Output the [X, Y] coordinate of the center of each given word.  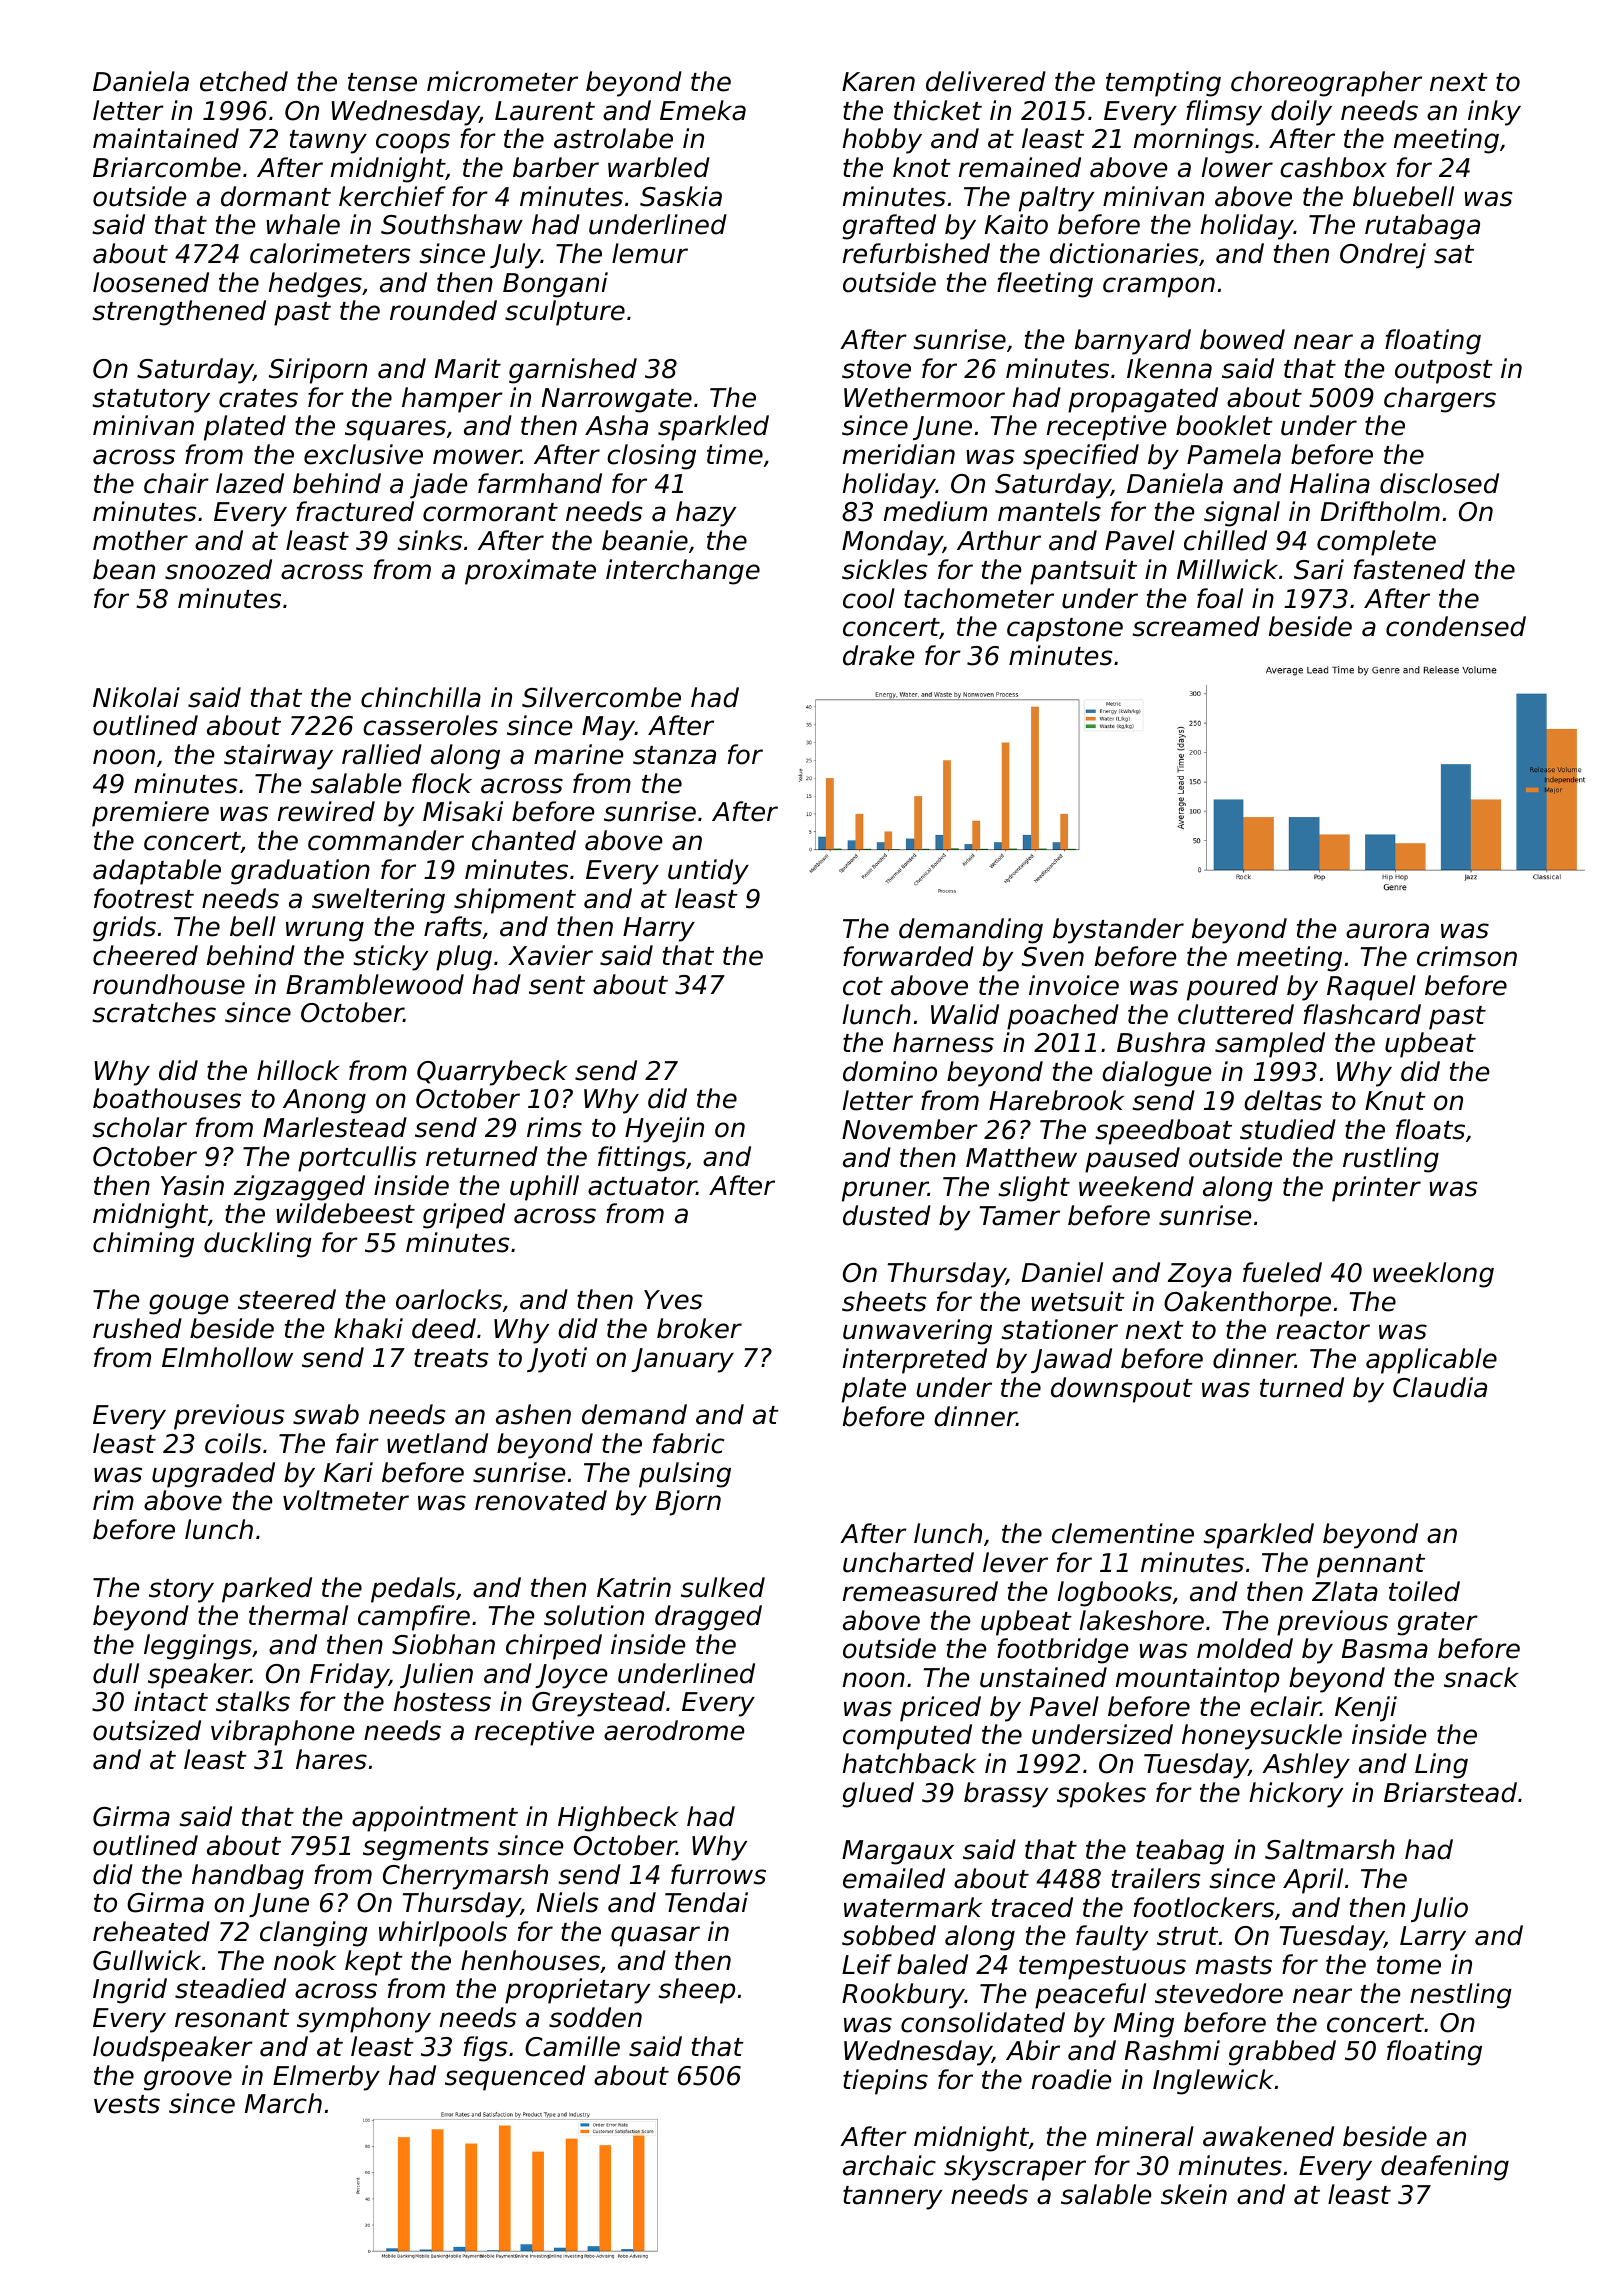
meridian [899, 454]
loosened [151, 282]
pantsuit [1083, 572]
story [181, 1591]
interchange [683, 572]
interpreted [915, 1361]
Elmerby [326, 2078]
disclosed [1439, 483]
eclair [1285, 1706]
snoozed [218, 569]
